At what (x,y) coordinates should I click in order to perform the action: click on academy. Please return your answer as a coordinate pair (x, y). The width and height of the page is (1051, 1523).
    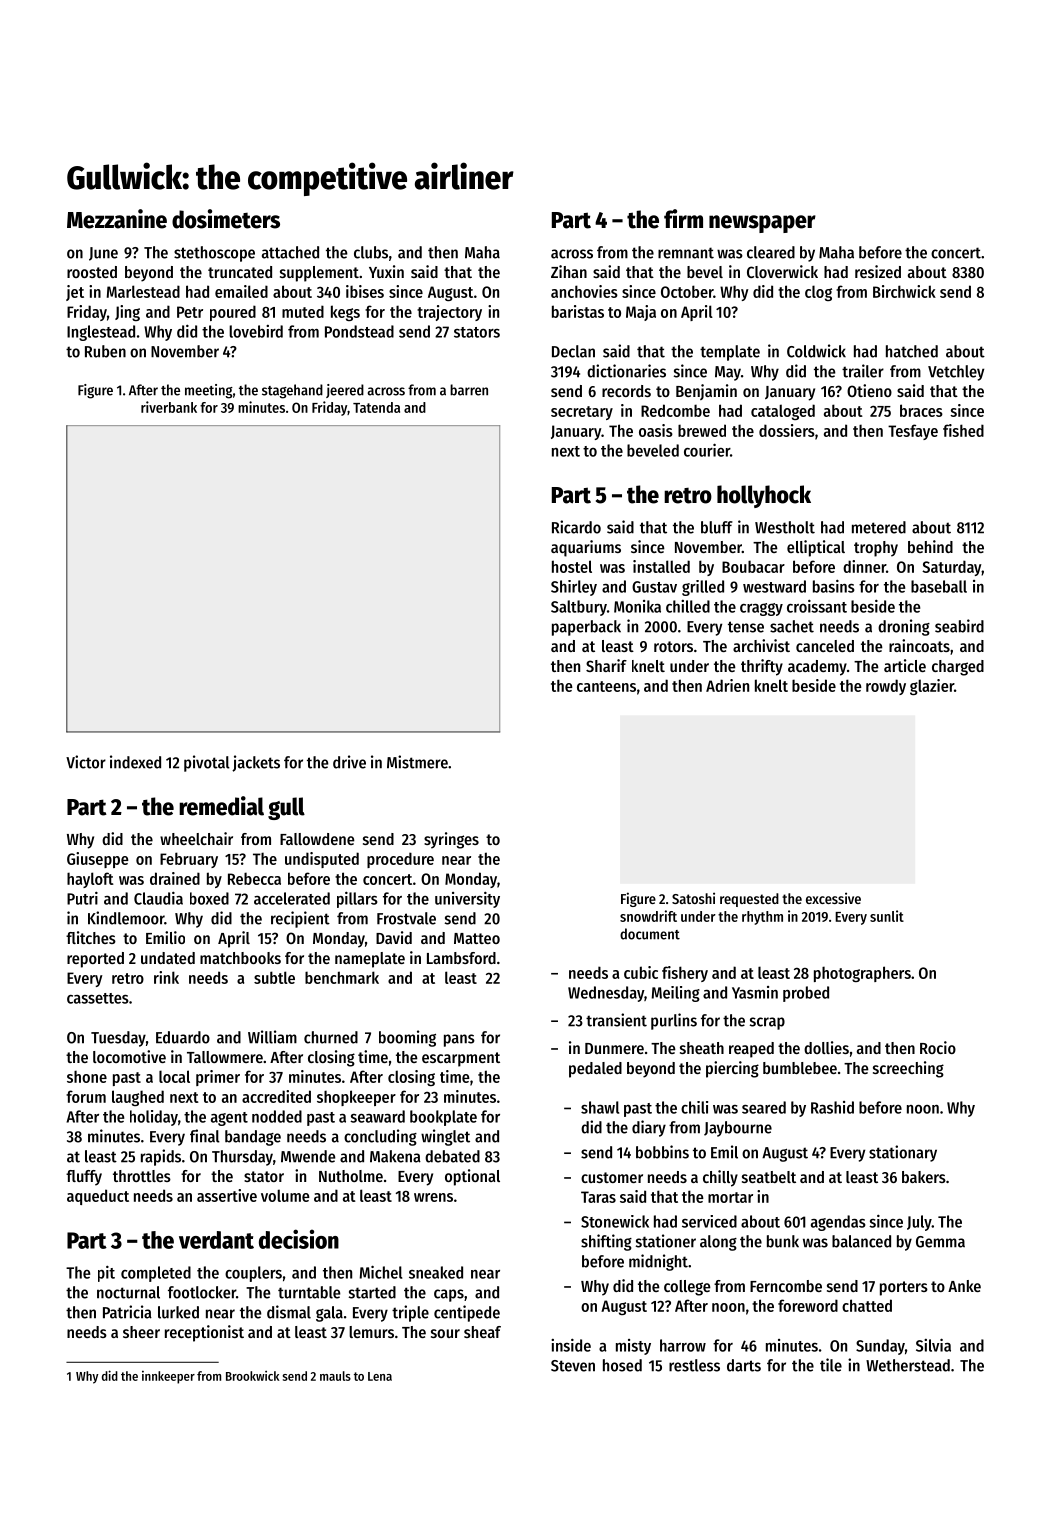
    Looking at the image, I should click on (817, 668).
